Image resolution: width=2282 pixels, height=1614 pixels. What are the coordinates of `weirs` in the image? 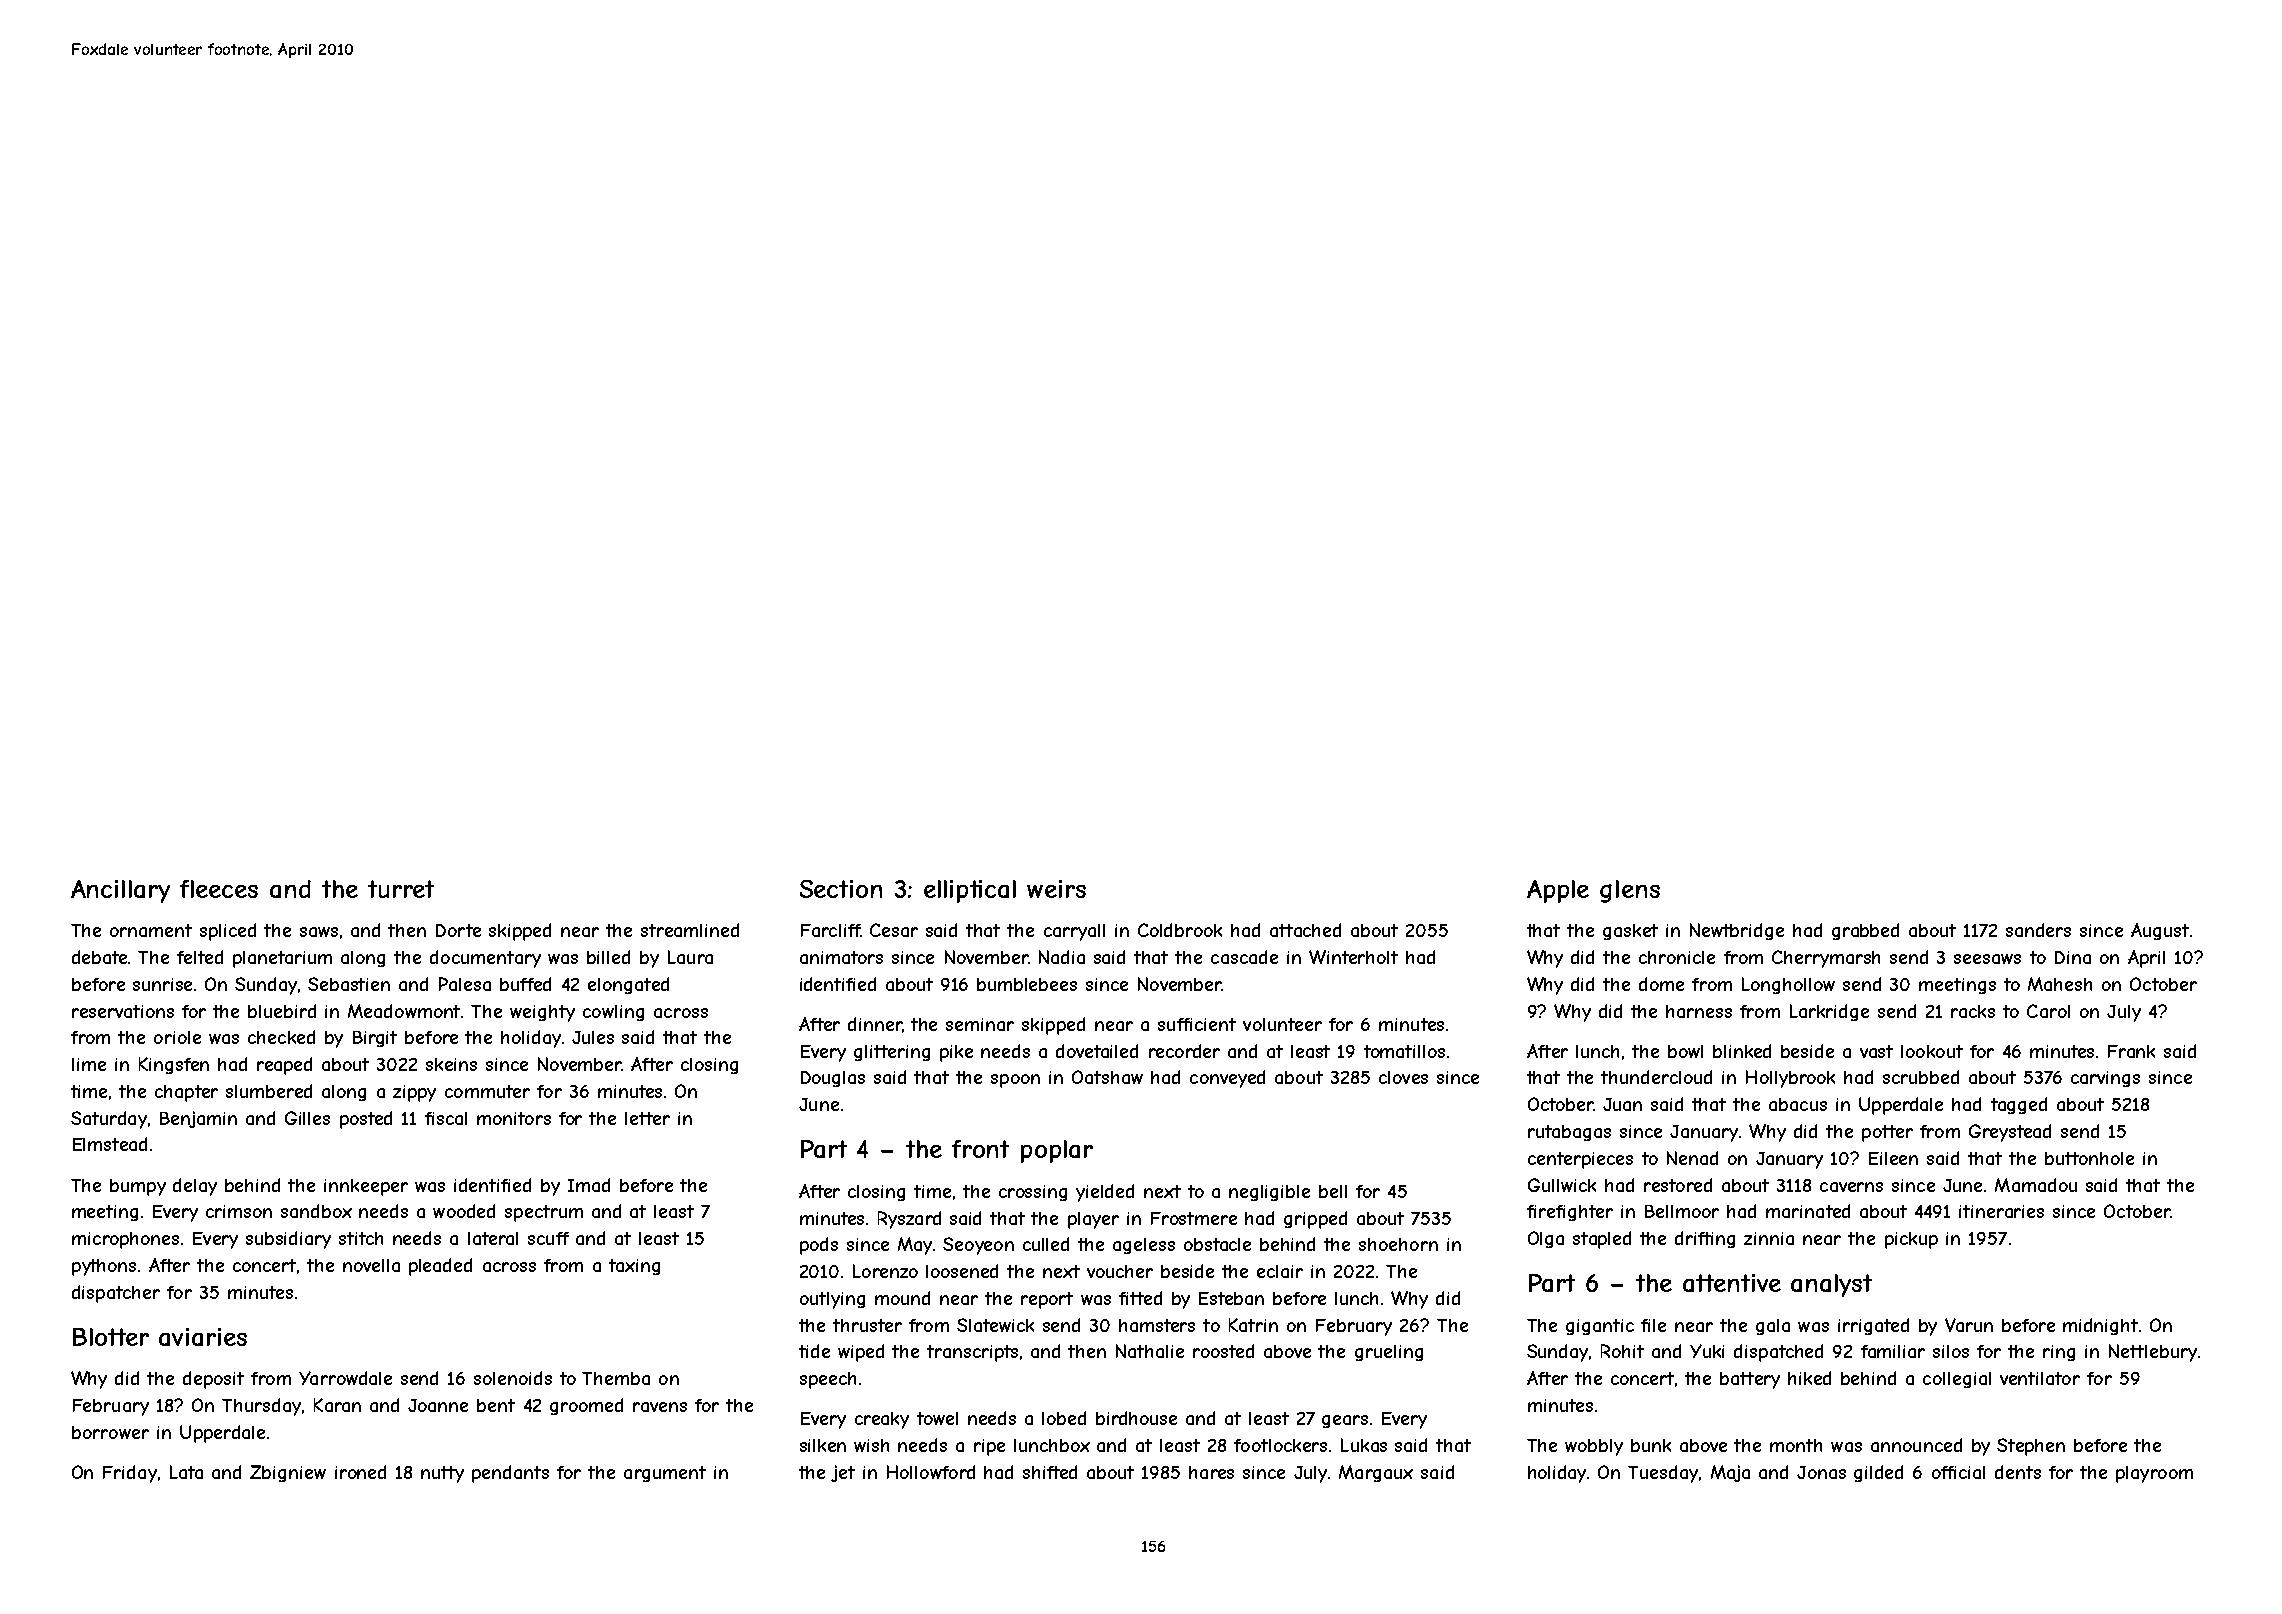 It's located at (1056, 889).
